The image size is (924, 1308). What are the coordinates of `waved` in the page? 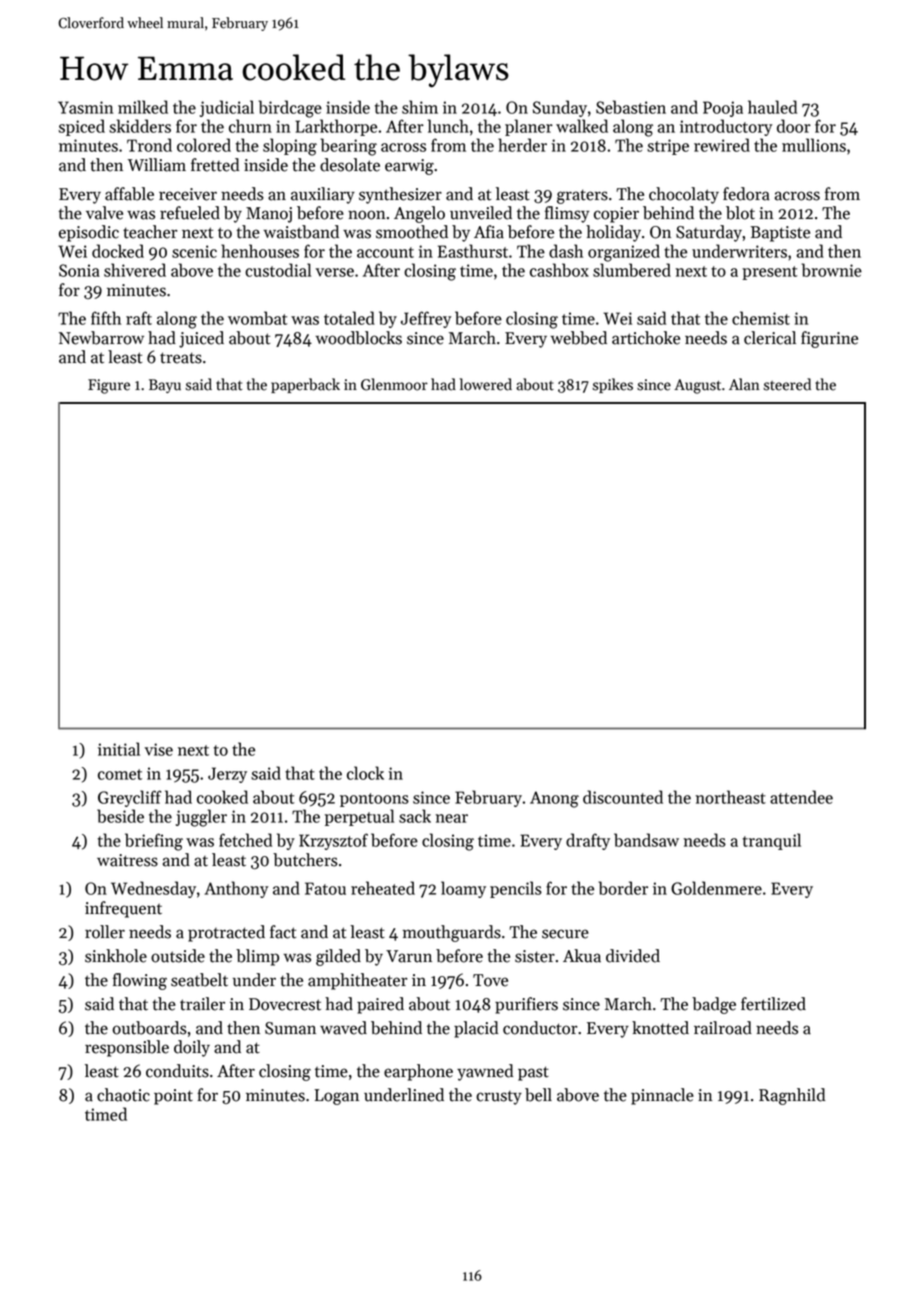 It's located at (343, 1028).
